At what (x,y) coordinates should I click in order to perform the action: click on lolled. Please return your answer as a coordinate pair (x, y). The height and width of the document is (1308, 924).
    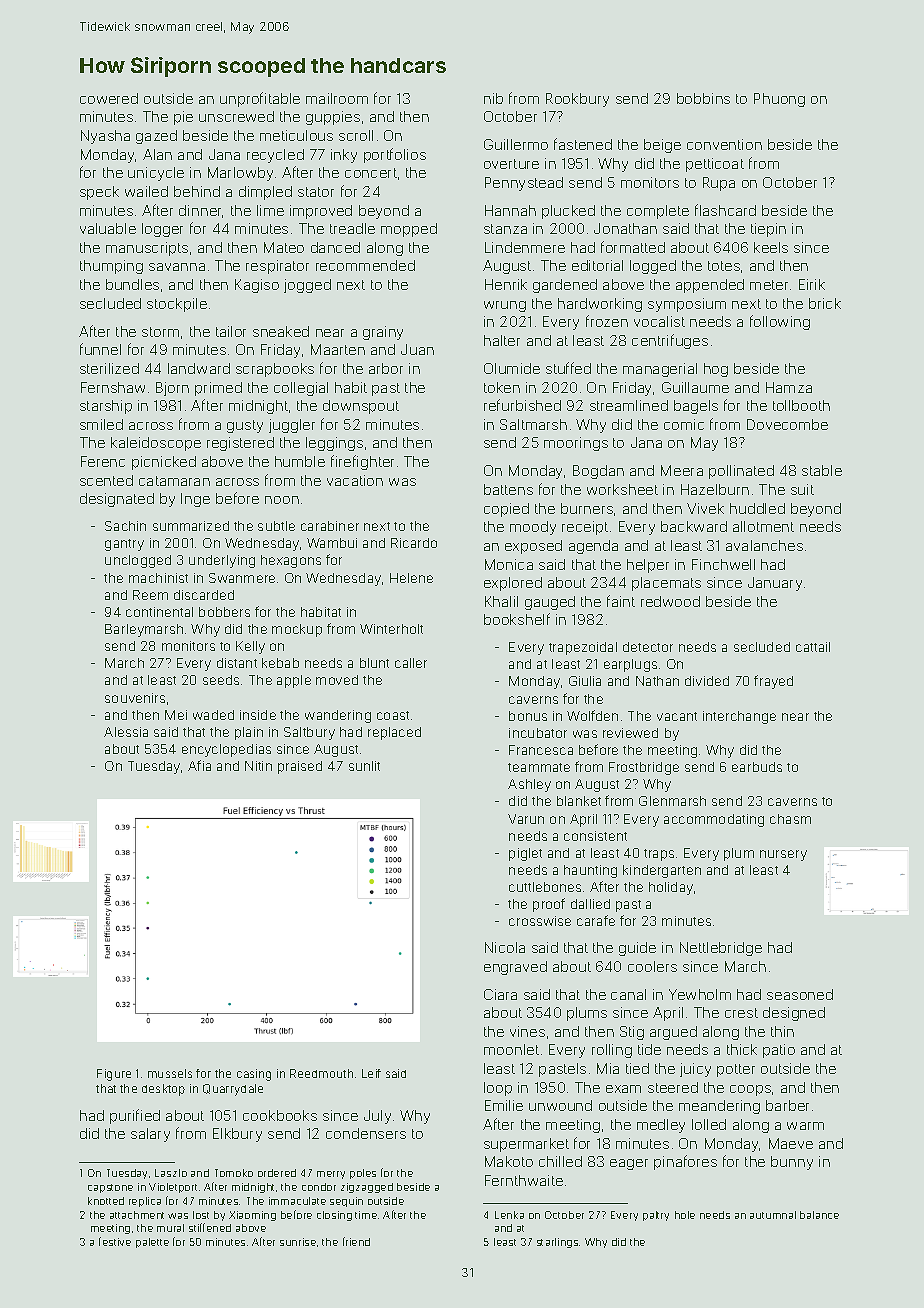
    Looking at the image, I should click on (709, 1124).
